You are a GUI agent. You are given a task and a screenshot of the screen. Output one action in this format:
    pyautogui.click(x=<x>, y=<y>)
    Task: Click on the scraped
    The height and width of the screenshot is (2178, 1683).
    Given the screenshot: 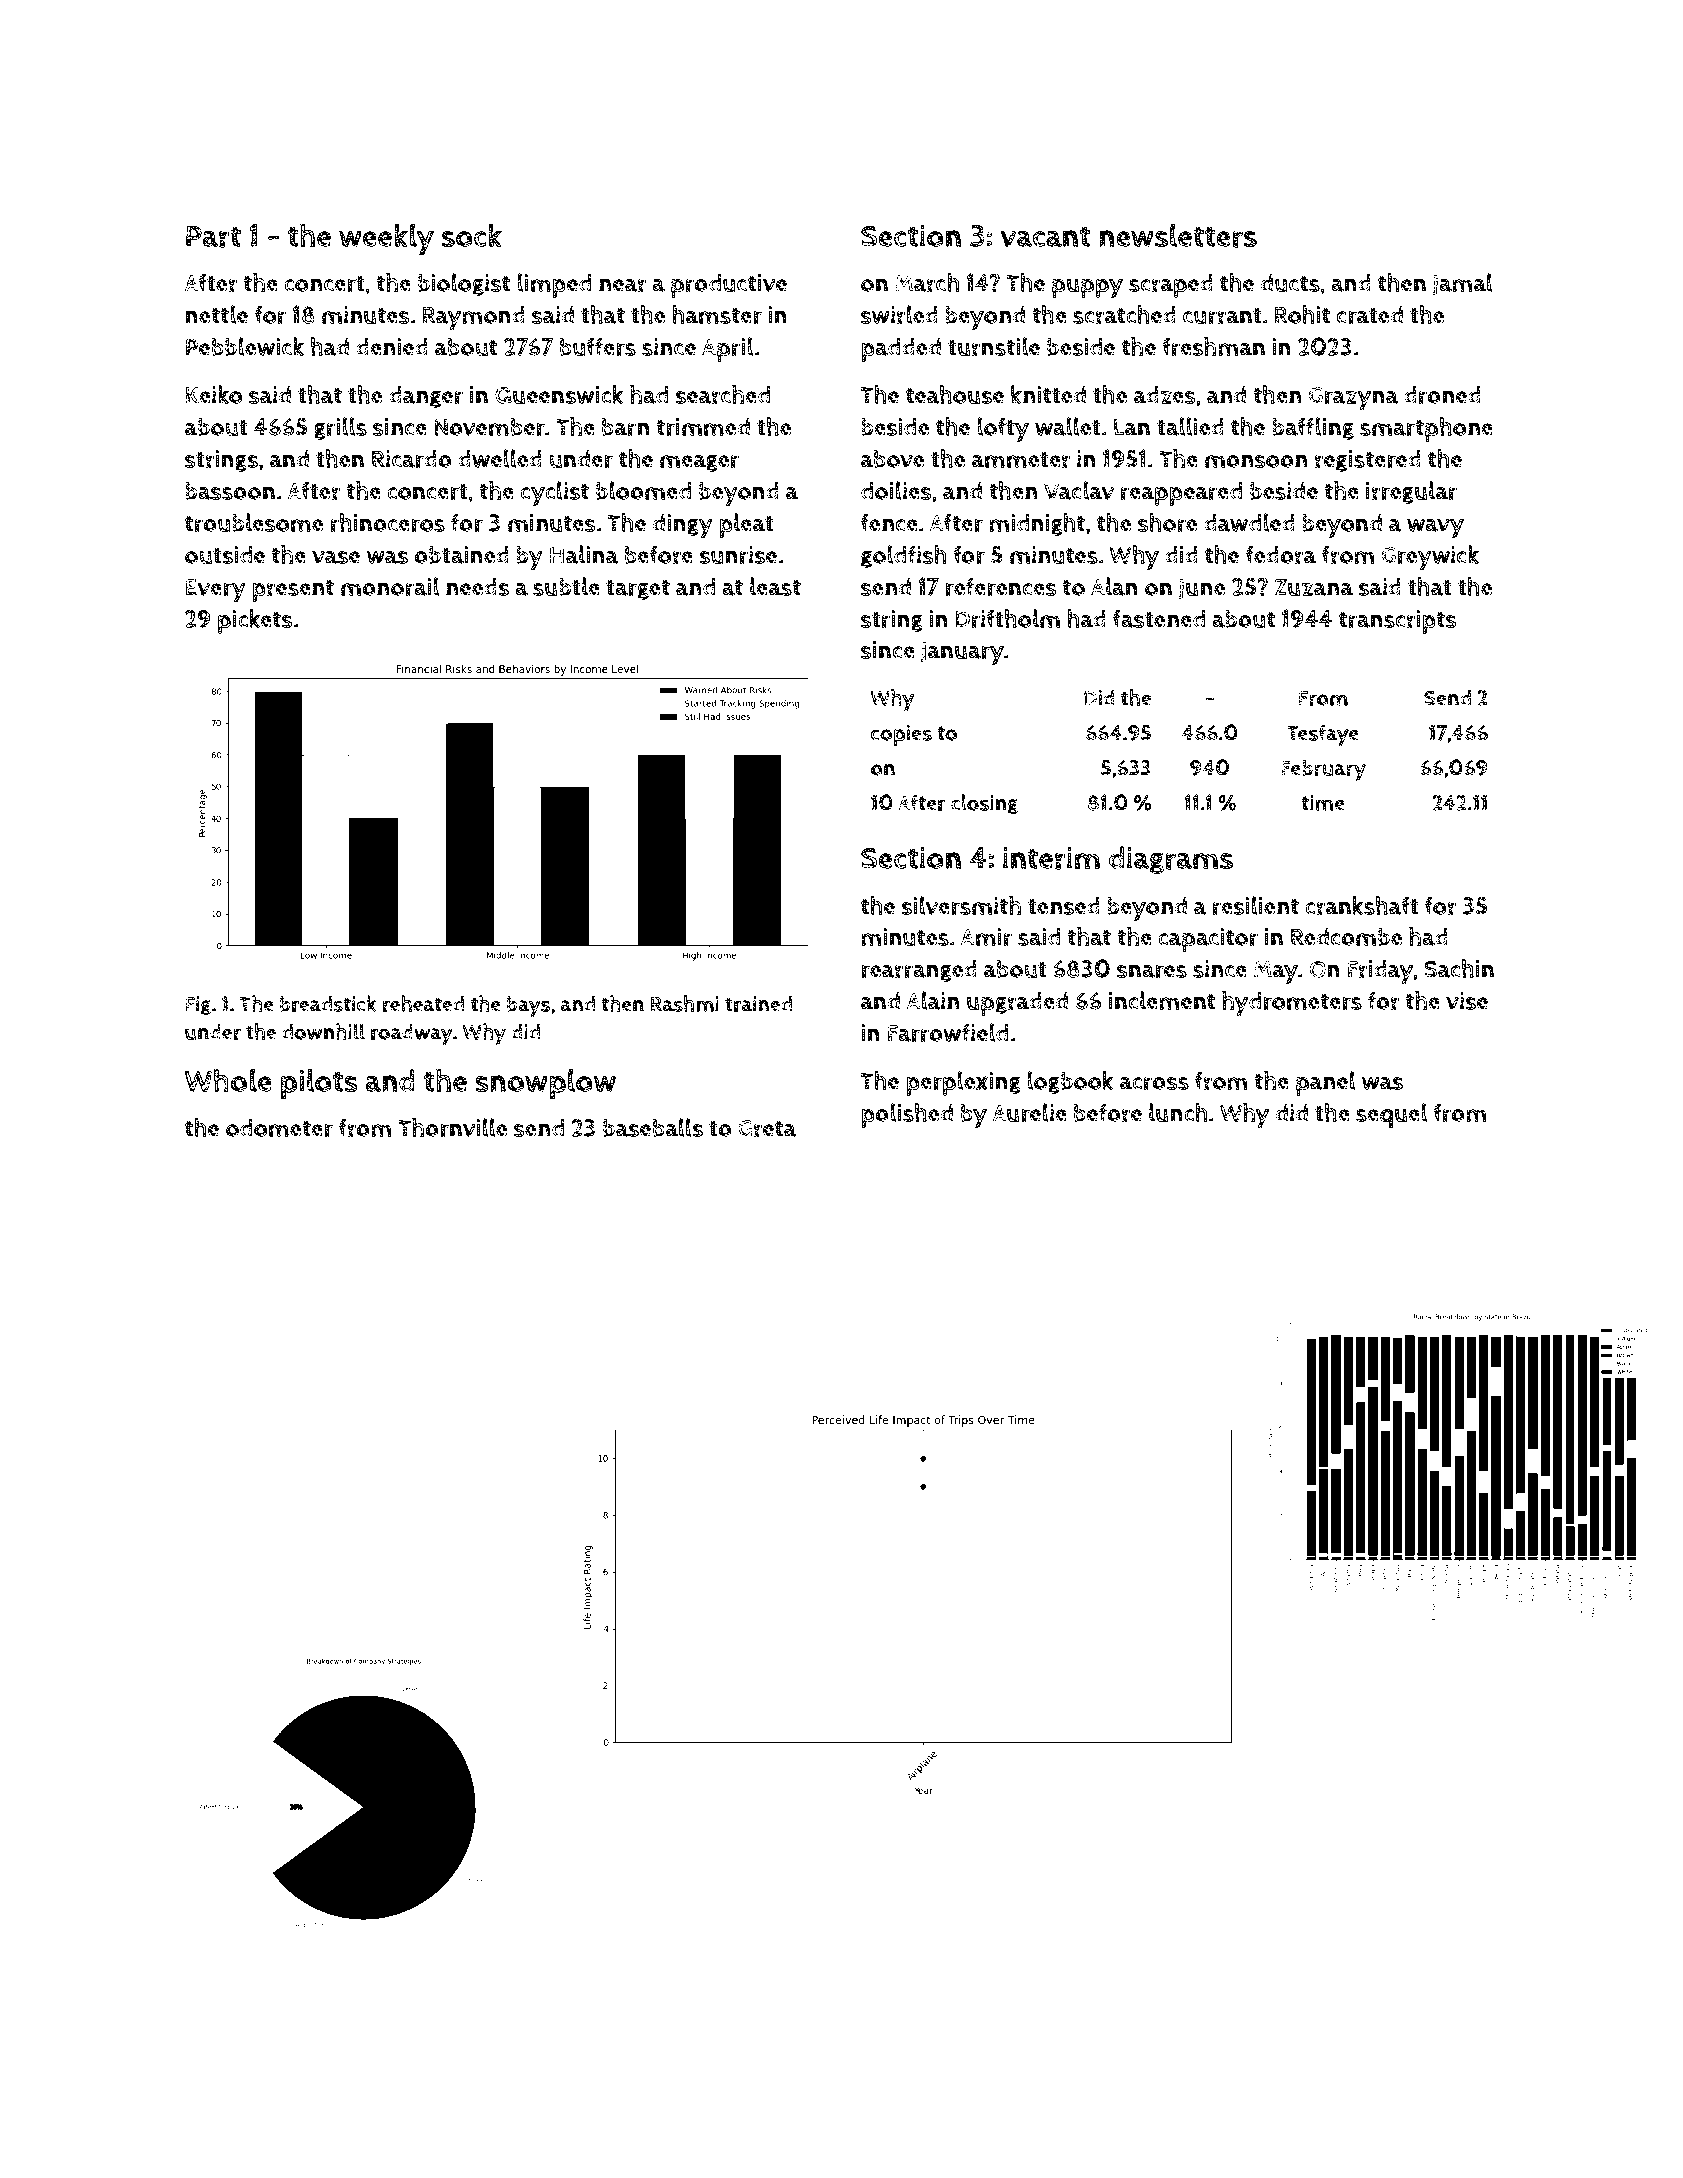 What is the action you would take?
    pyautogui.click(x=1171, y=286)
